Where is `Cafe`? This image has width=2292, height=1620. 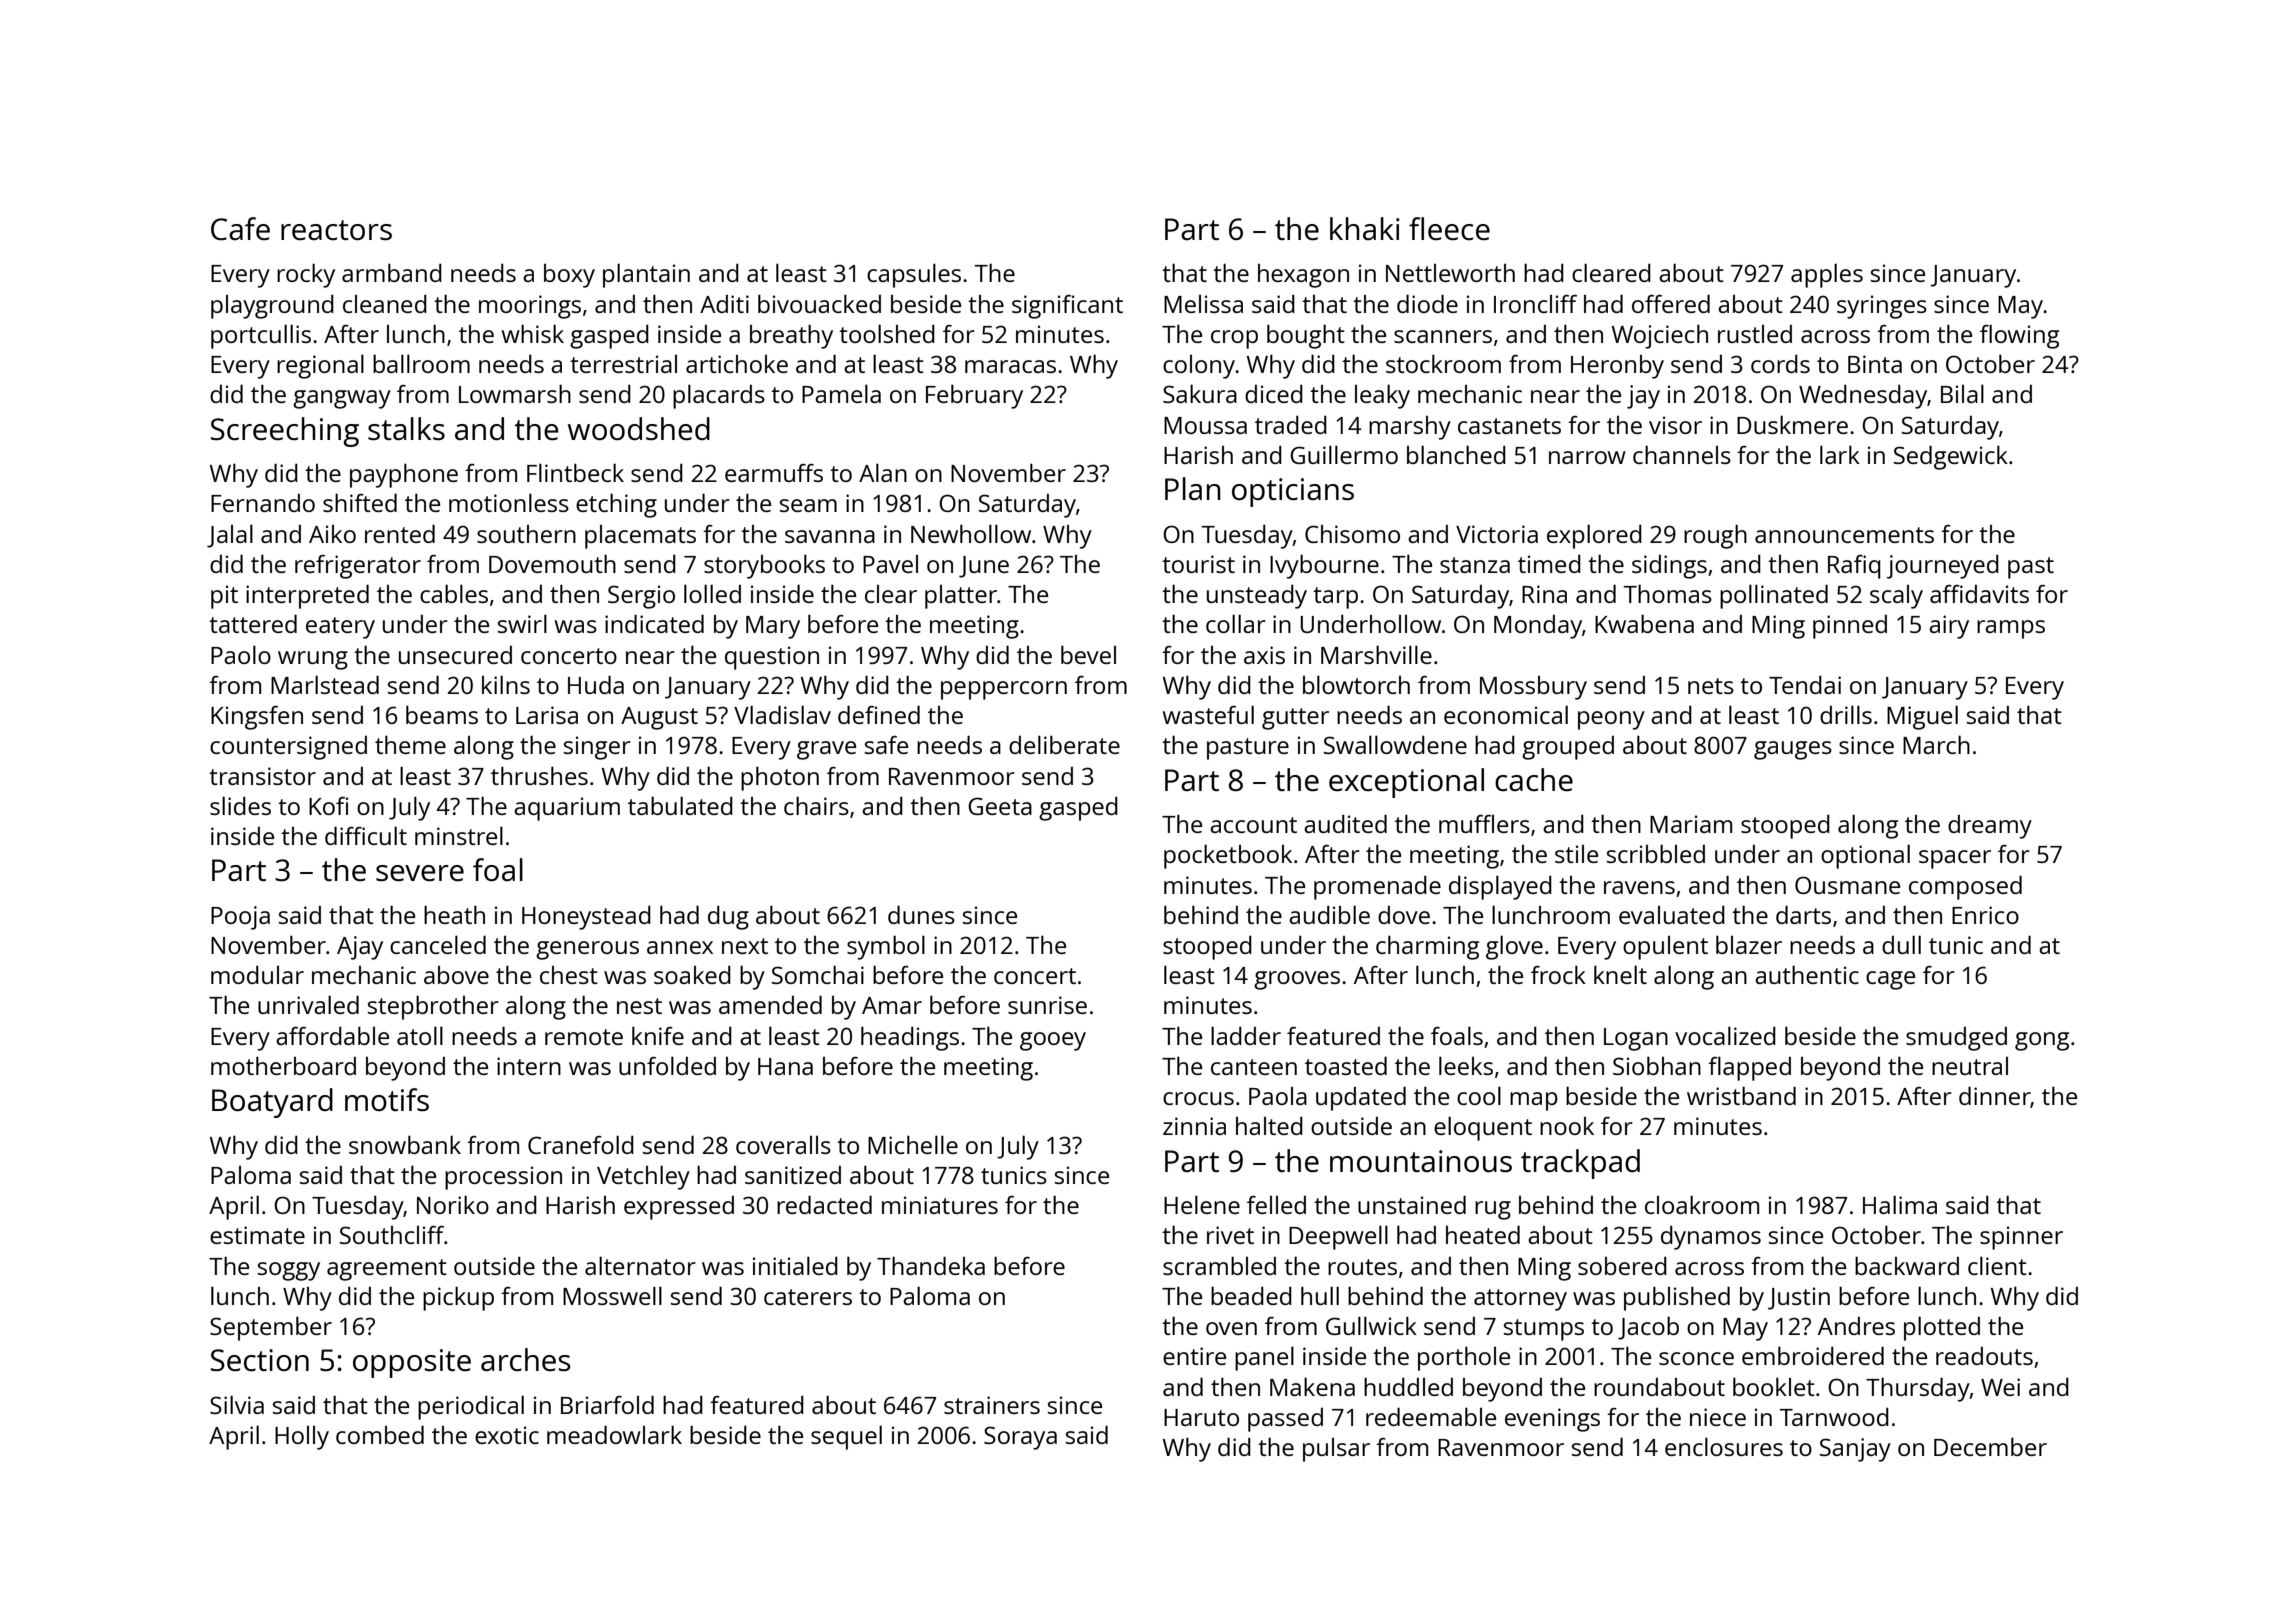 Cafe is located at coordinates (240, 229).
